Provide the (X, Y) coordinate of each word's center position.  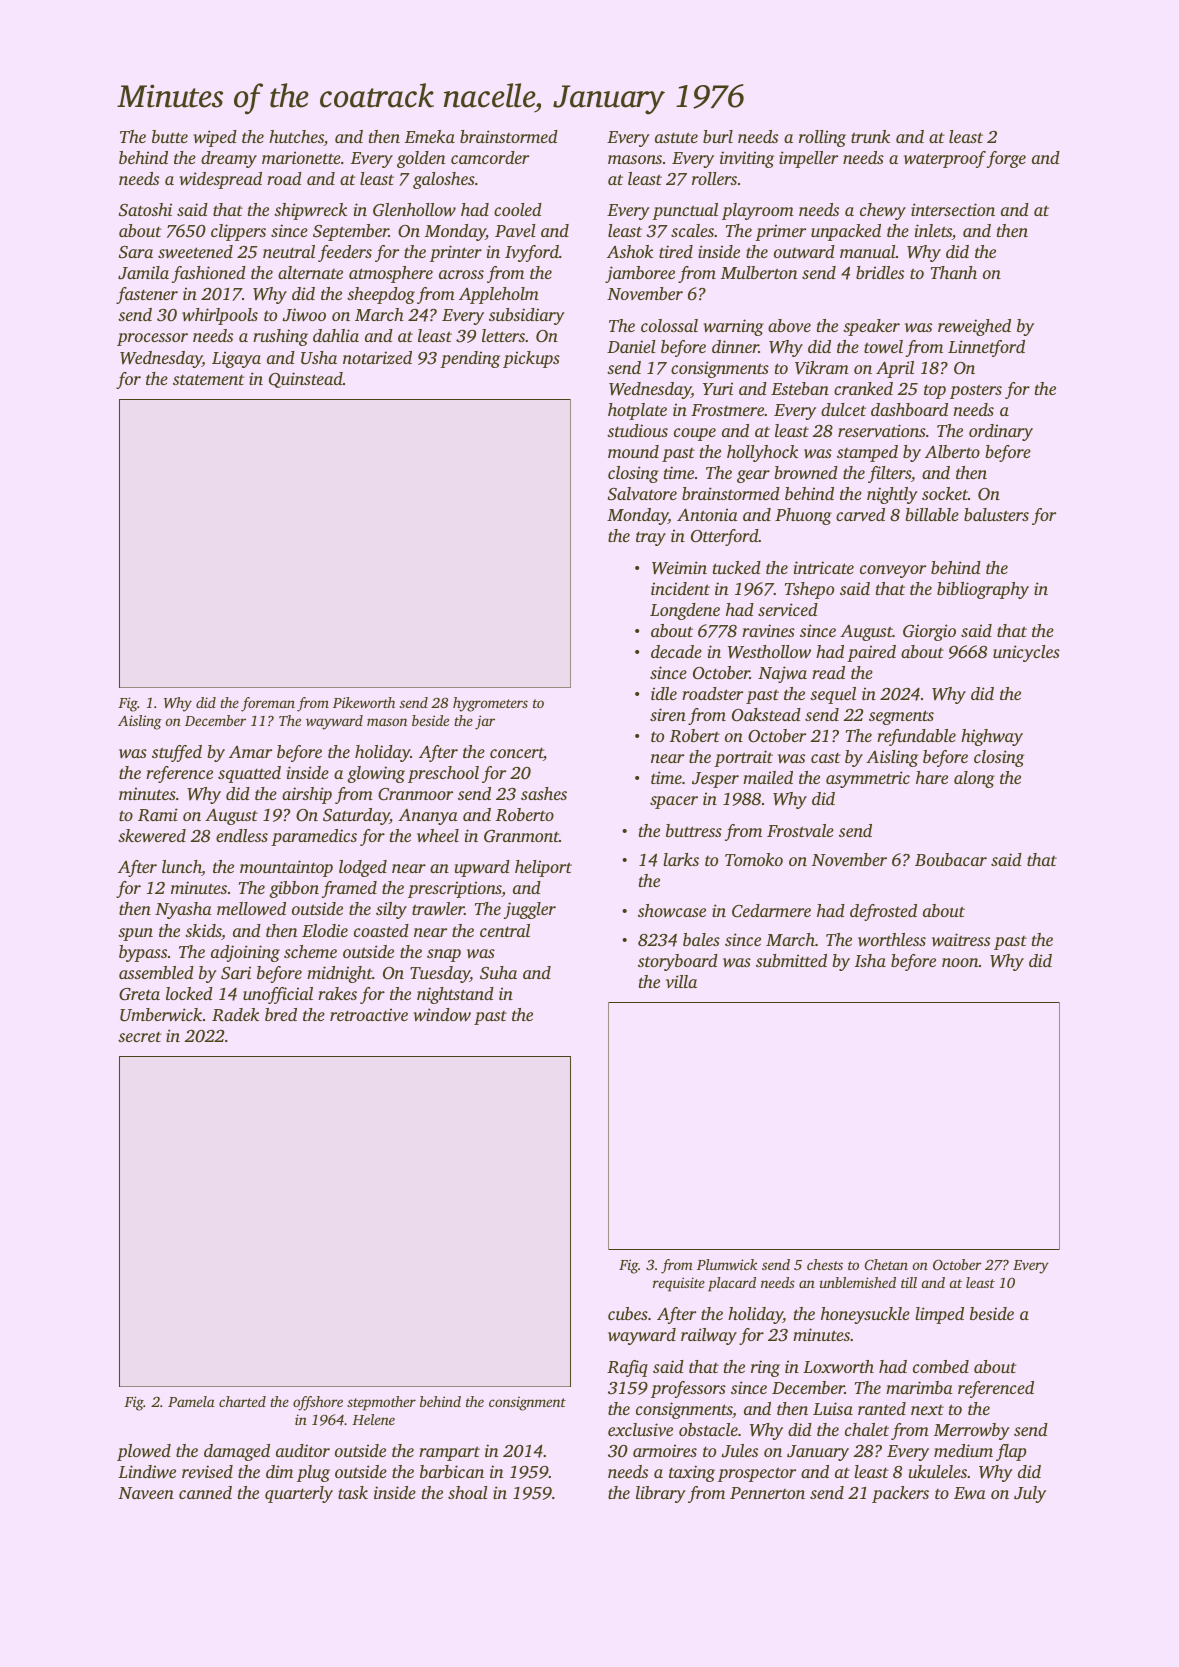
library (660, 1494)
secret (139, 1037)
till (909, 1282)
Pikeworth (364, 702)
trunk (870, 136)
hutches (296, 138)
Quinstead (306, 380)
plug (313, 1473)
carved (860, 514)
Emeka (430, 136)
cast (825, 758)
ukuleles (938, 1471)
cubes (628, 1313)
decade (676, 651)
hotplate (637, 411)
